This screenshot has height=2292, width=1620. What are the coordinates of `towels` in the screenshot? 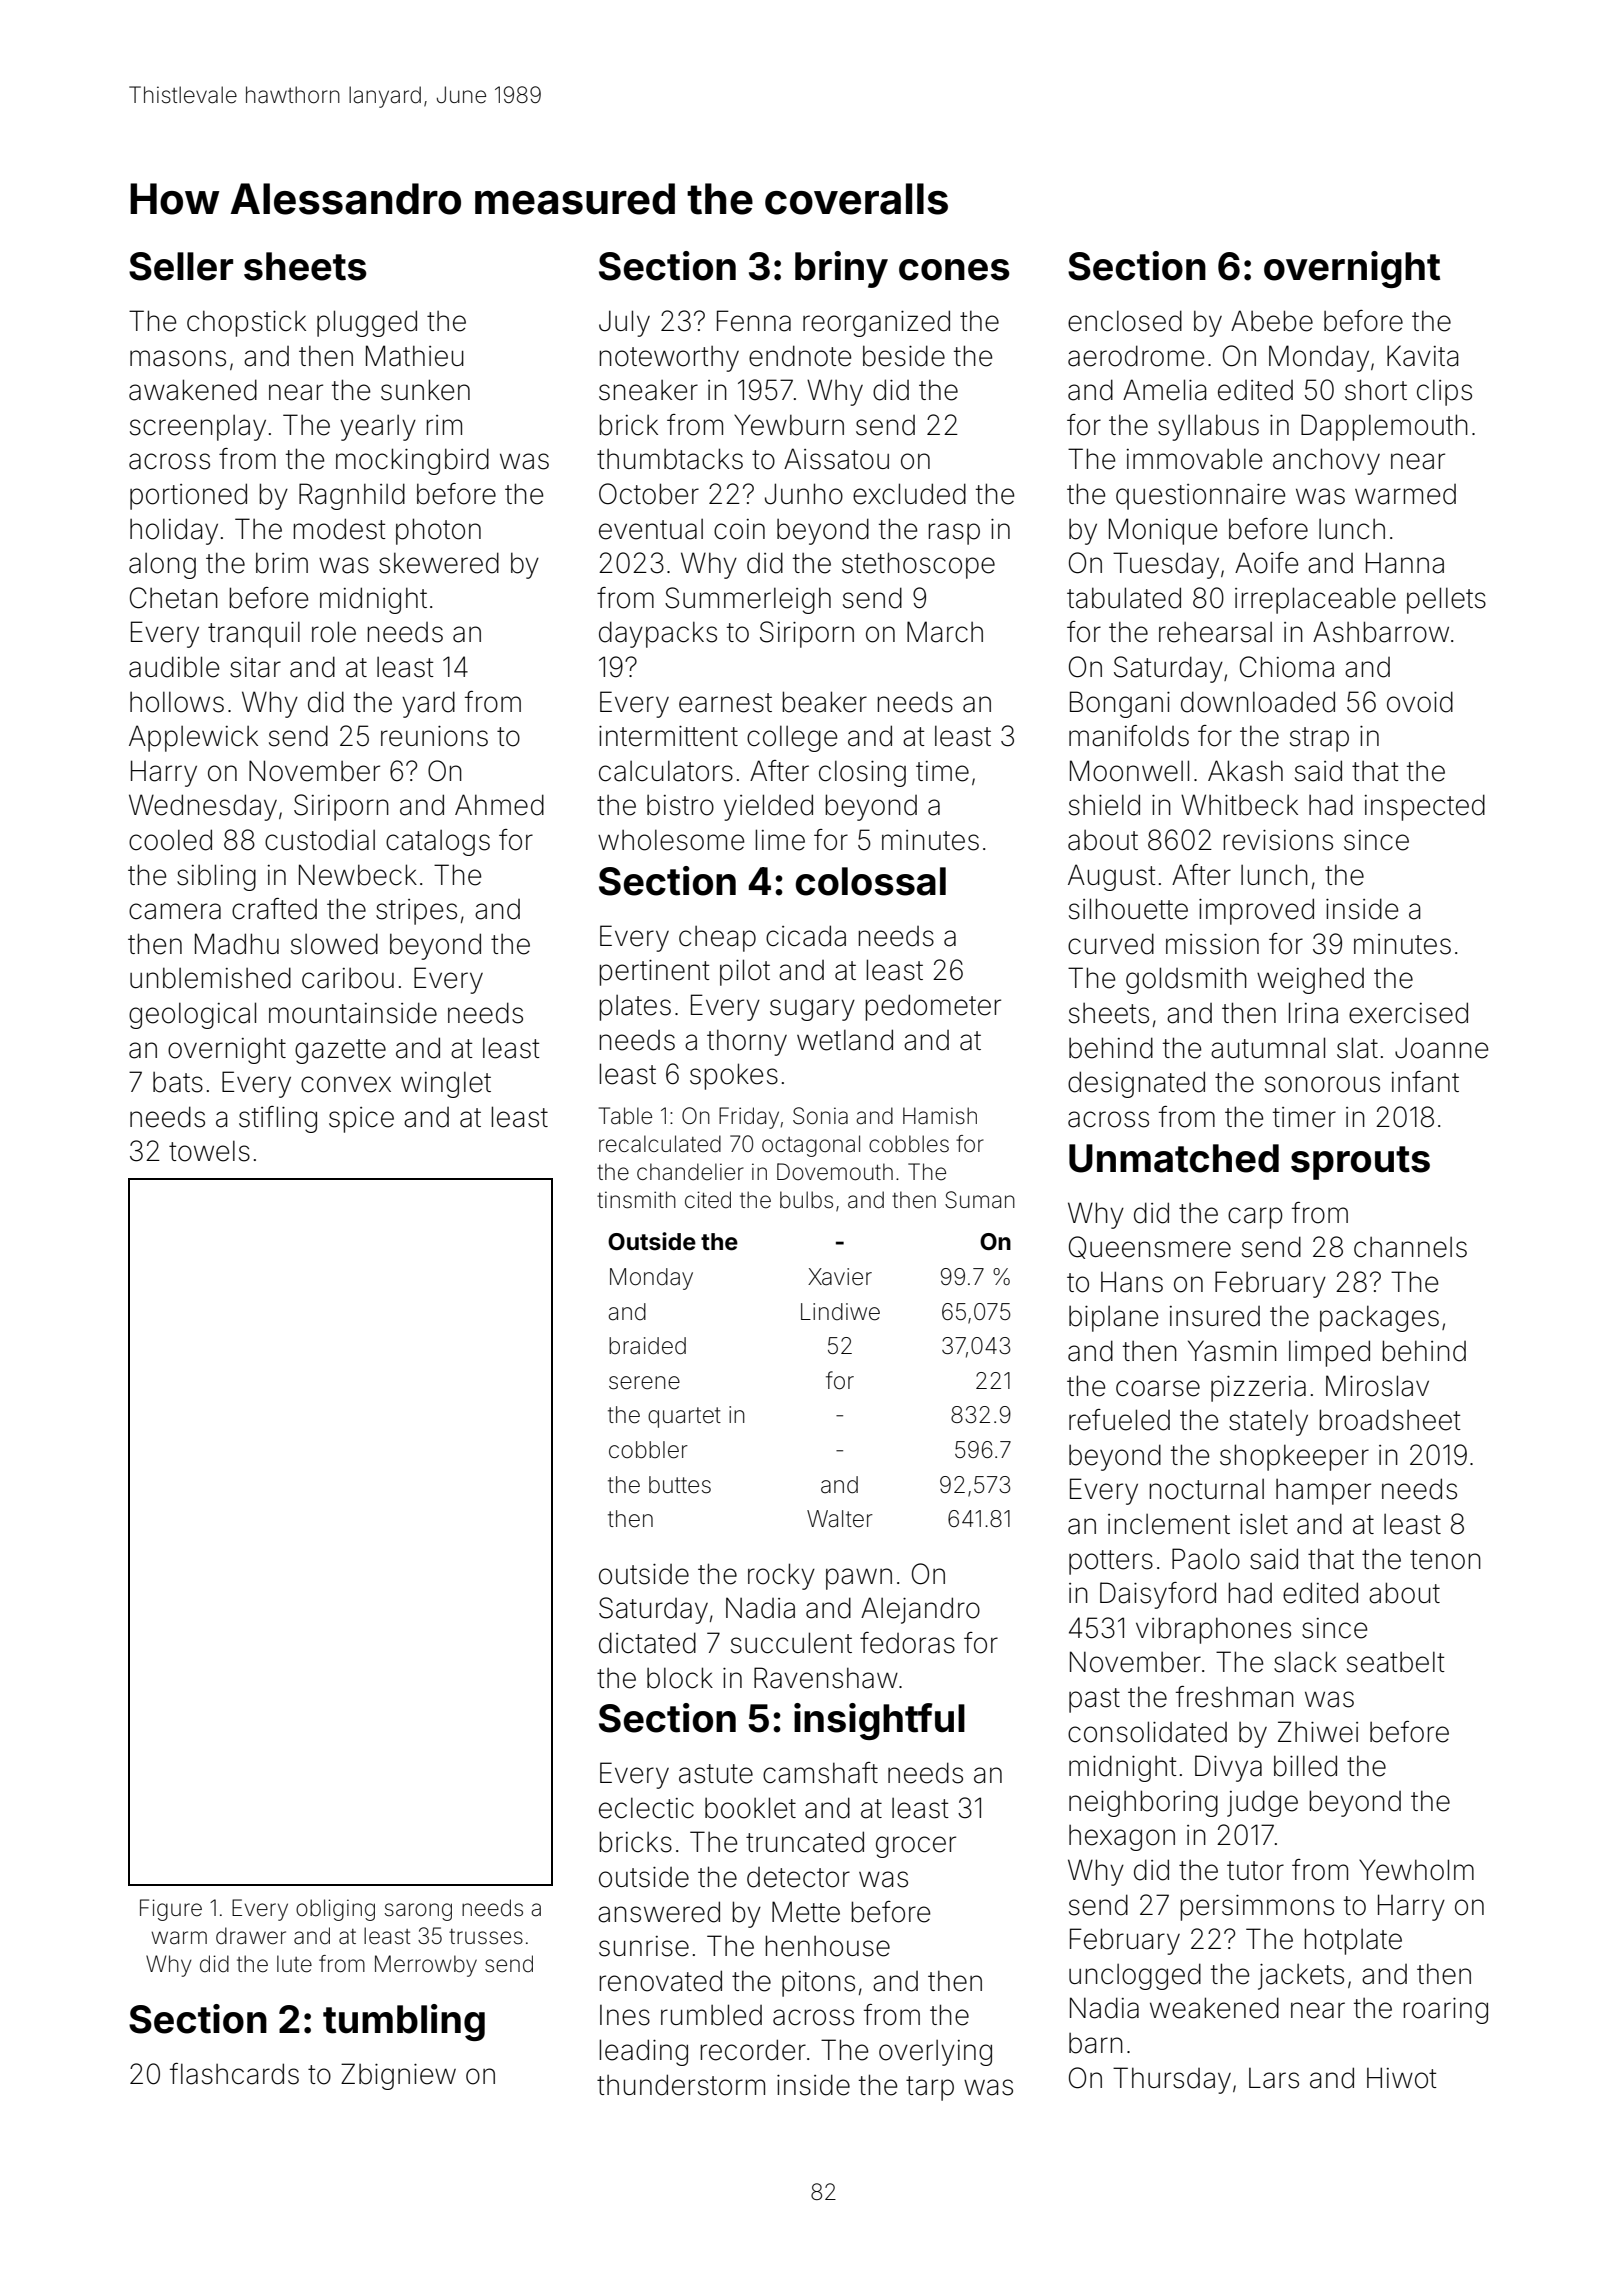 It's located at (209, 1151).
